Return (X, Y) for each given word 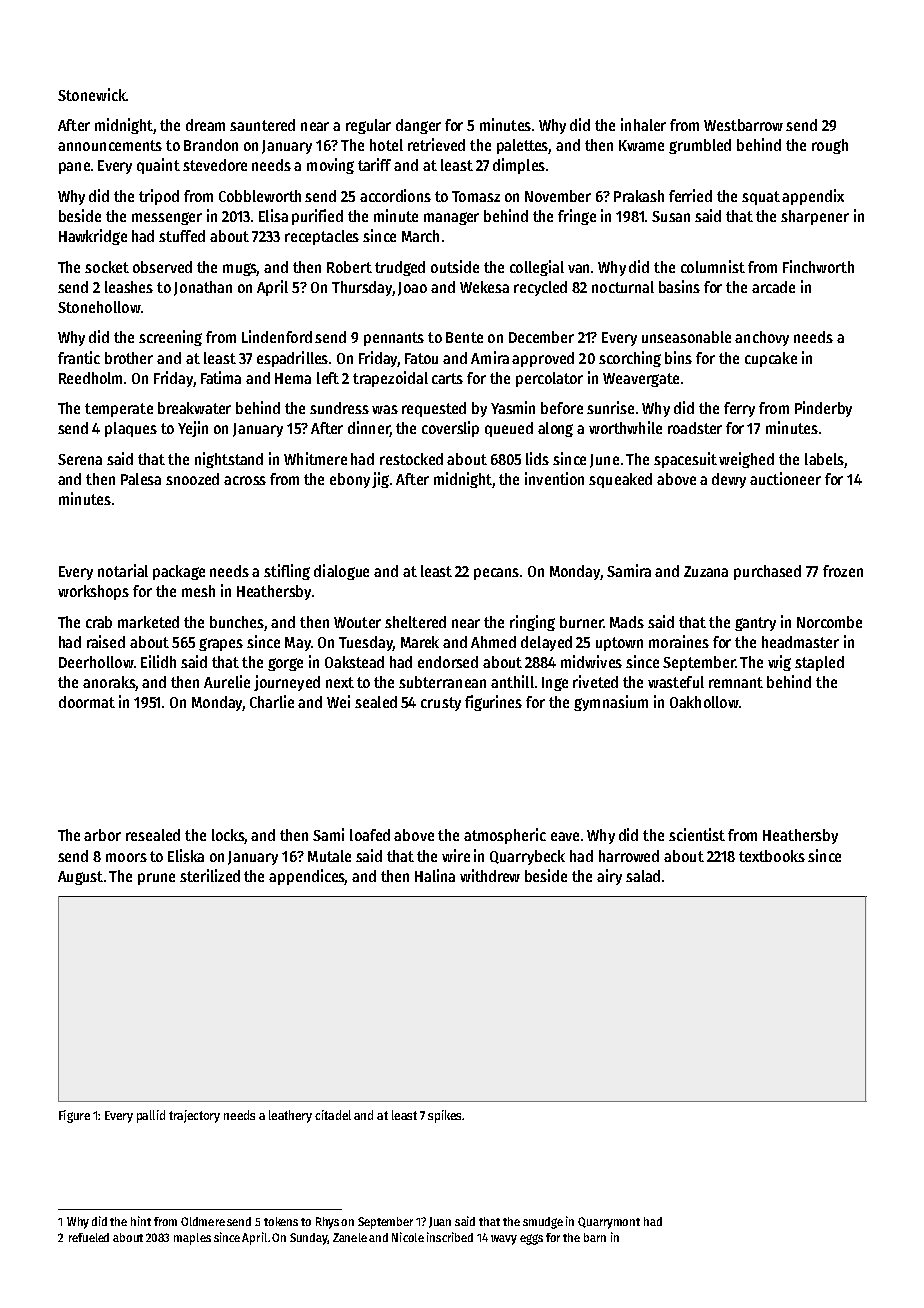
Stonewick (92, 94)
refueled (89, 1237)
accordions (395, 195)
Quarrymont (609, 1223)
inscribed (450, 1237)
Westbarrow (743, 125)
